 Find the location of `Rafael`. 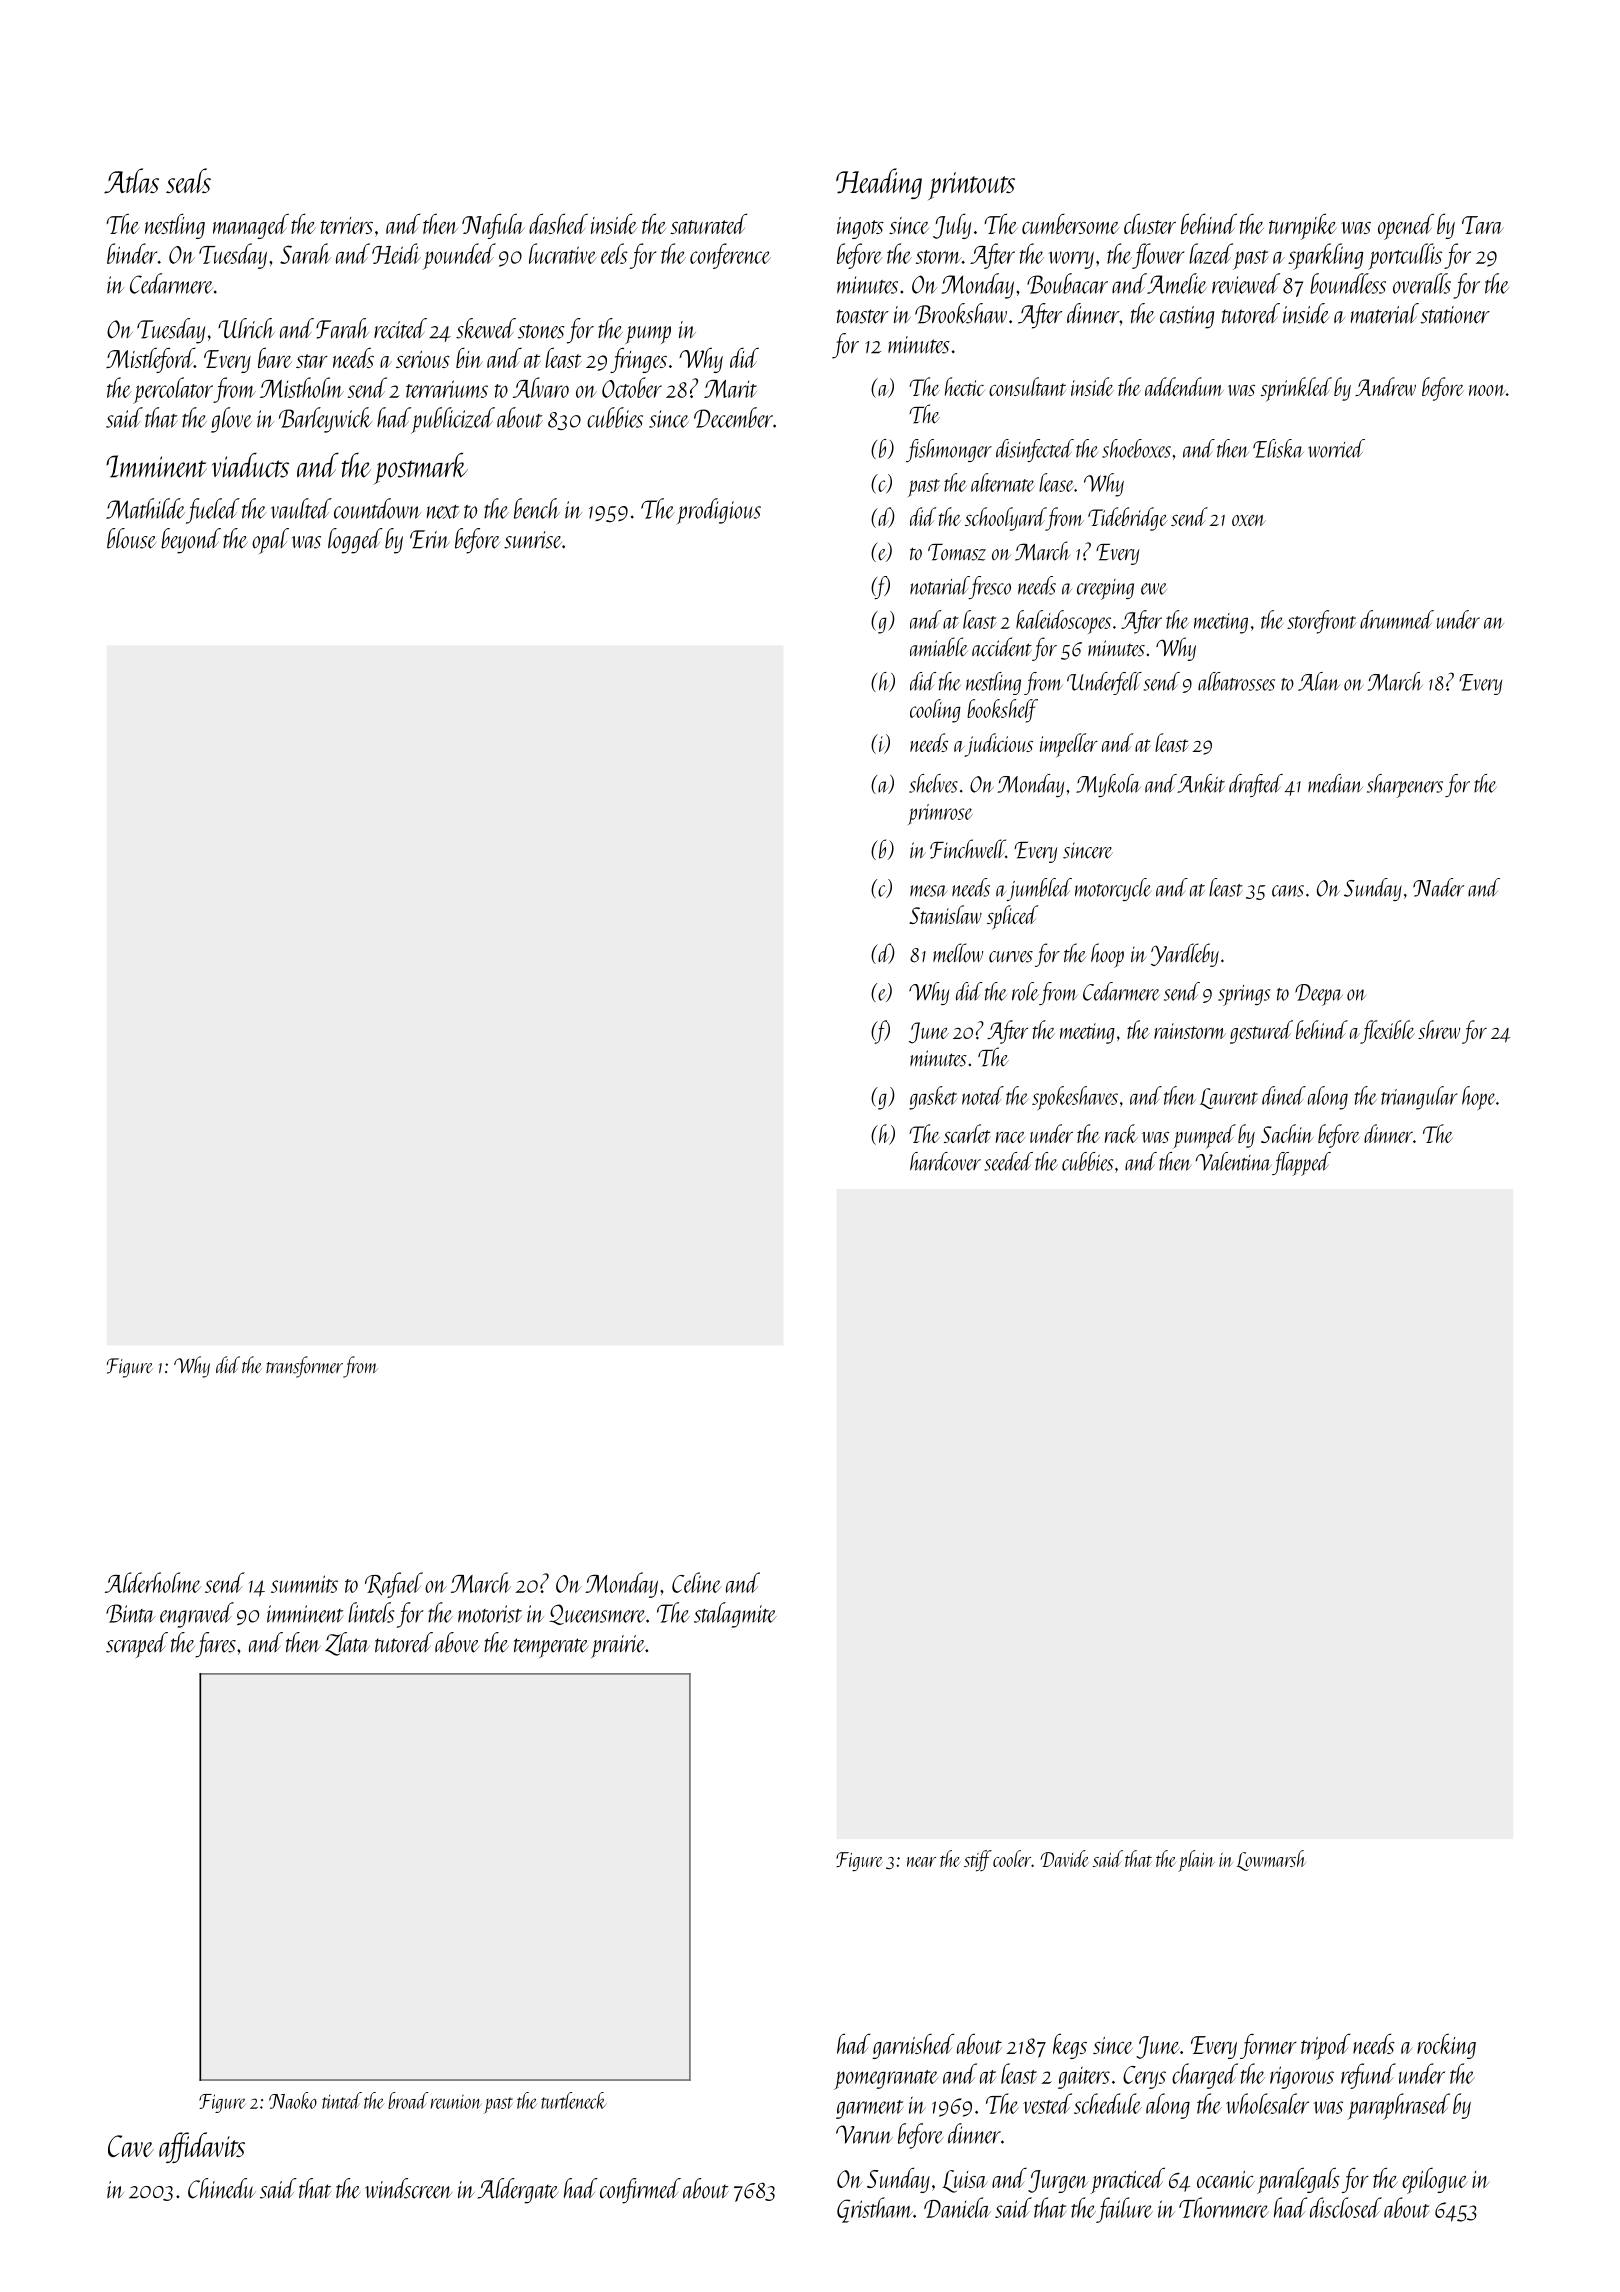

Rafael is located at coordinates (394, 1585).
